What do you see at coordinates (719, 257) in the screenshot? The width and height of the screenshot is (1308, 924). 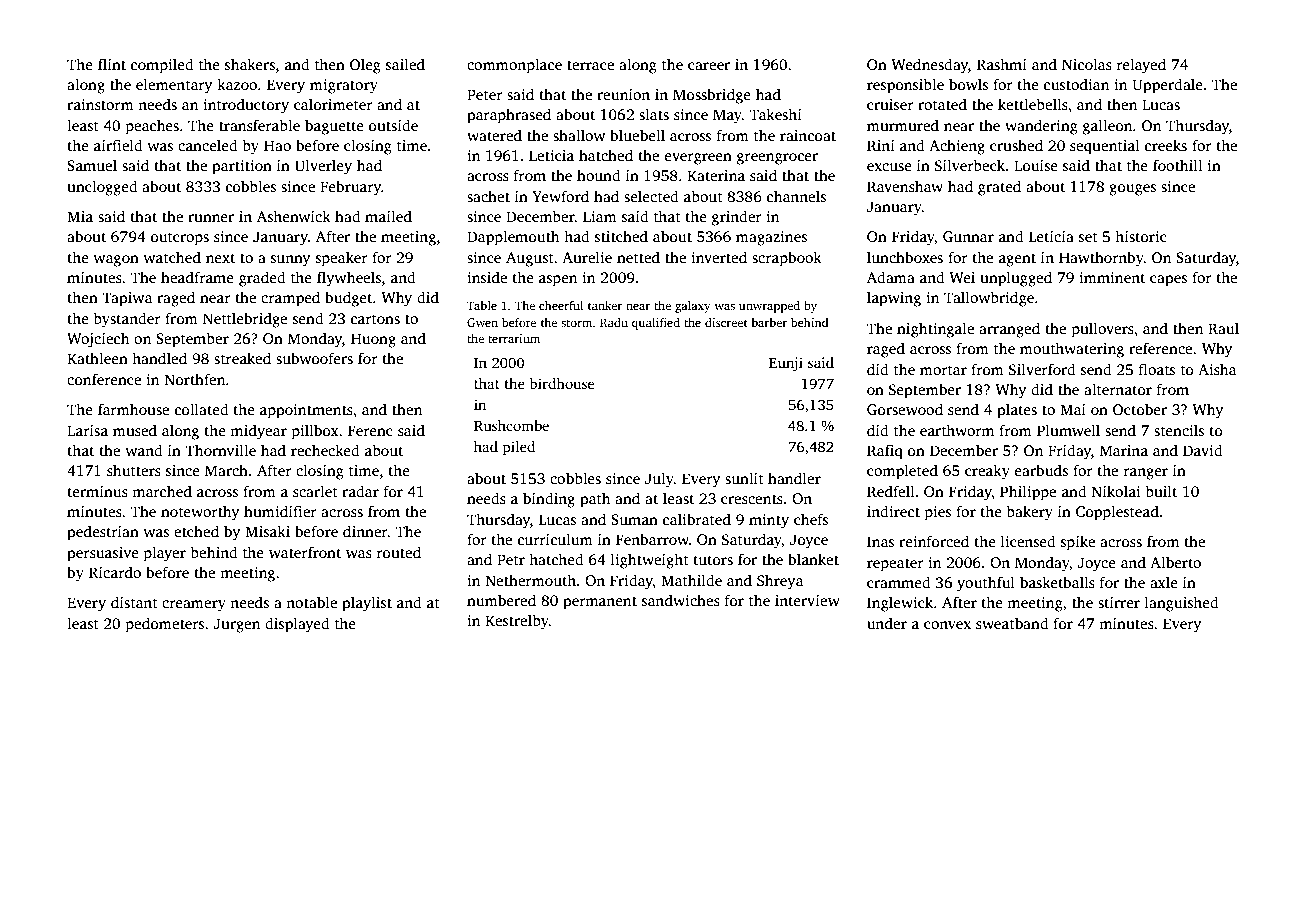 I see `inverted` at bounding box center [719, 257].
